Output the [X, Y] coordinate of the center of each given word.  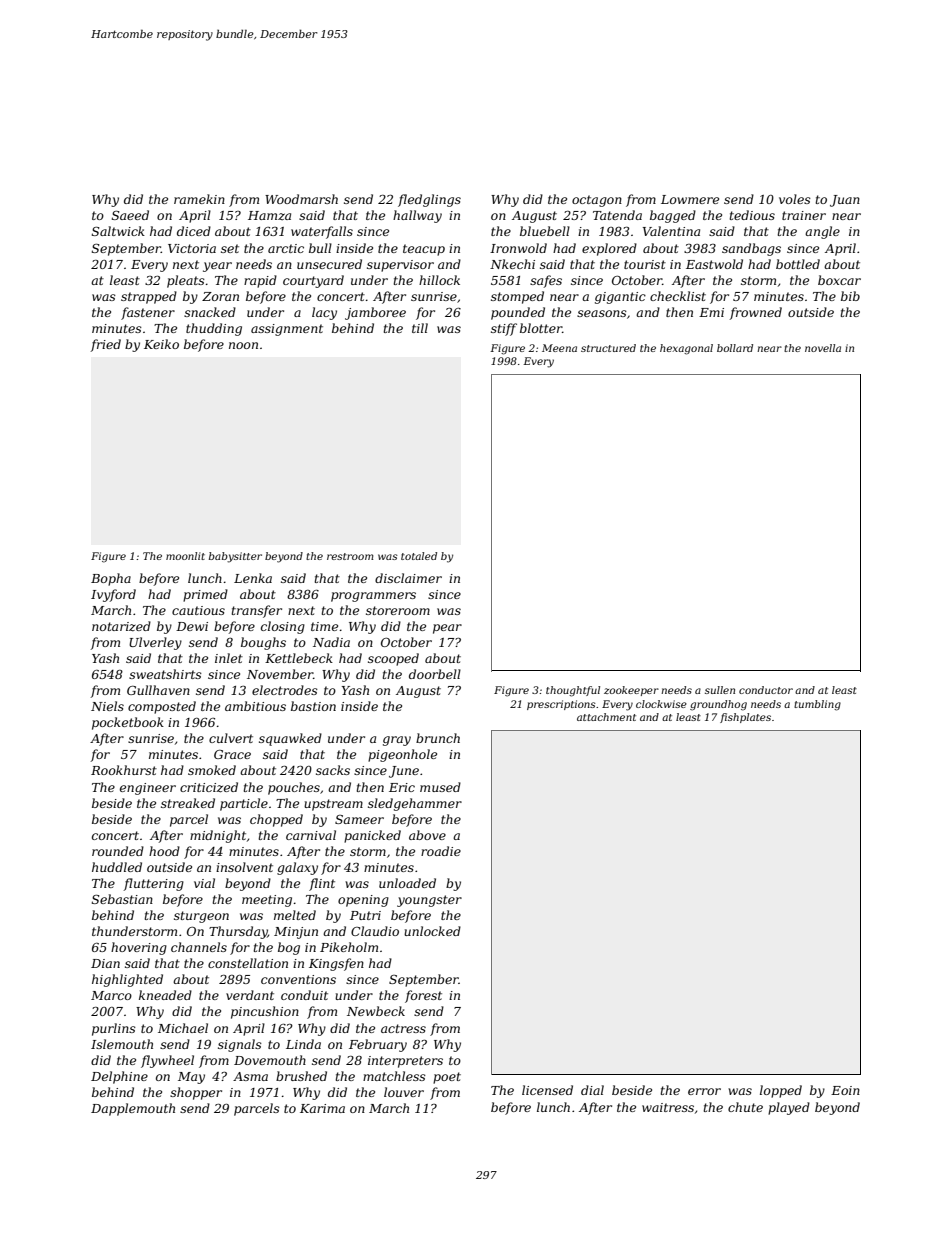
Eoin [845, 1090]
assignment [287, 330]
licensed [547, 1090]
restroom [350, 556]
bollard [735, 348]
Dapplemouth [133, 1109]
